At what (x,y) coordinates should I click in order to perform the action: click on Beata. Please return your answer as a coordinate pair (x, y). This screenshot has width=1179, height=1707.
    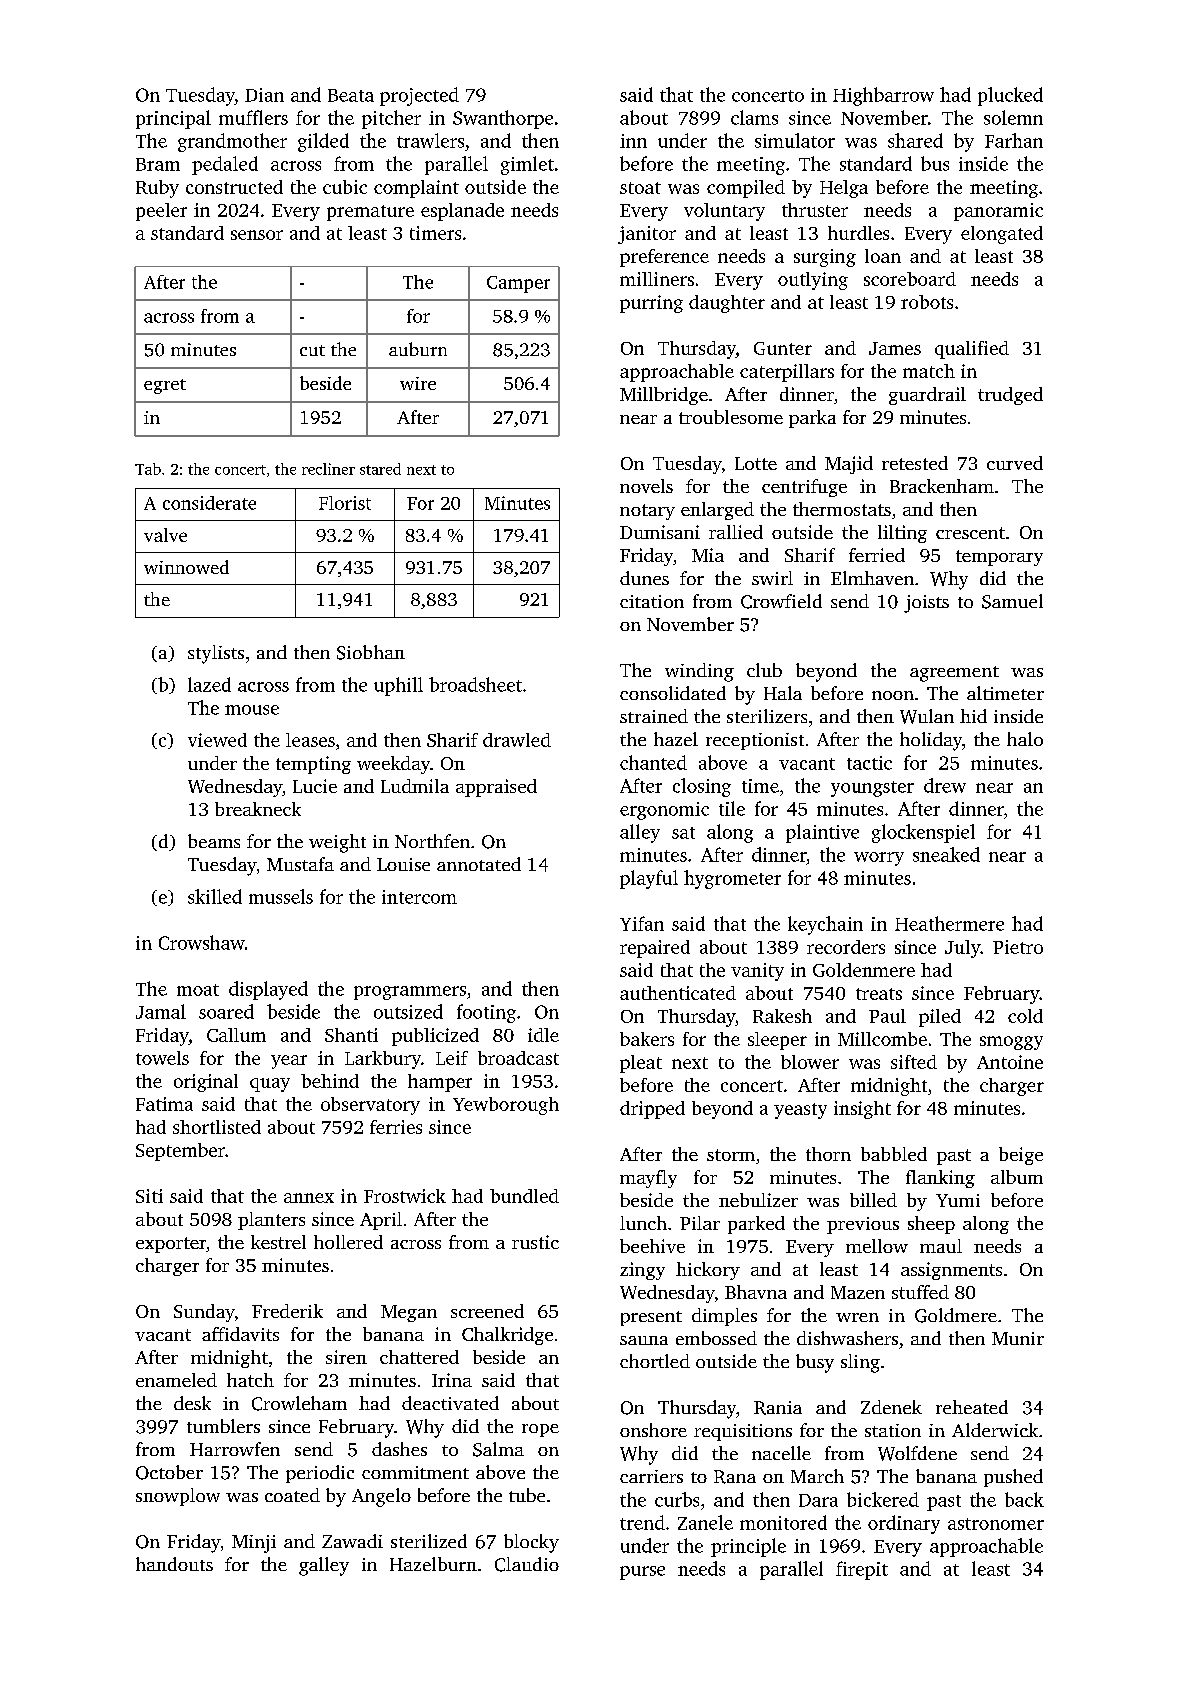
    Looking at the image, I should click on (351, 95).
